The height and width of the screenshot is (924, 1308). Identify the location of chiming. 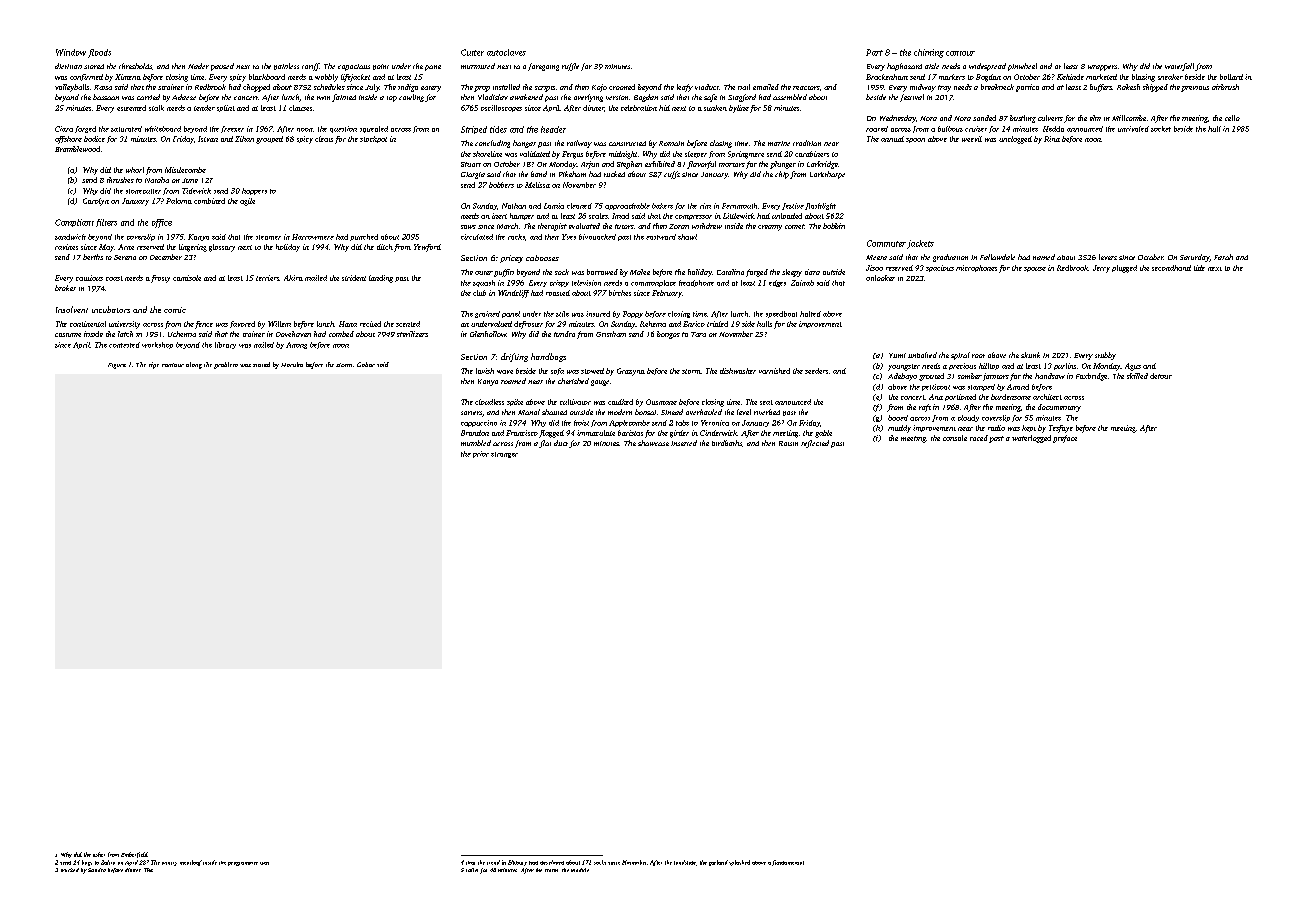
(929, 53).
